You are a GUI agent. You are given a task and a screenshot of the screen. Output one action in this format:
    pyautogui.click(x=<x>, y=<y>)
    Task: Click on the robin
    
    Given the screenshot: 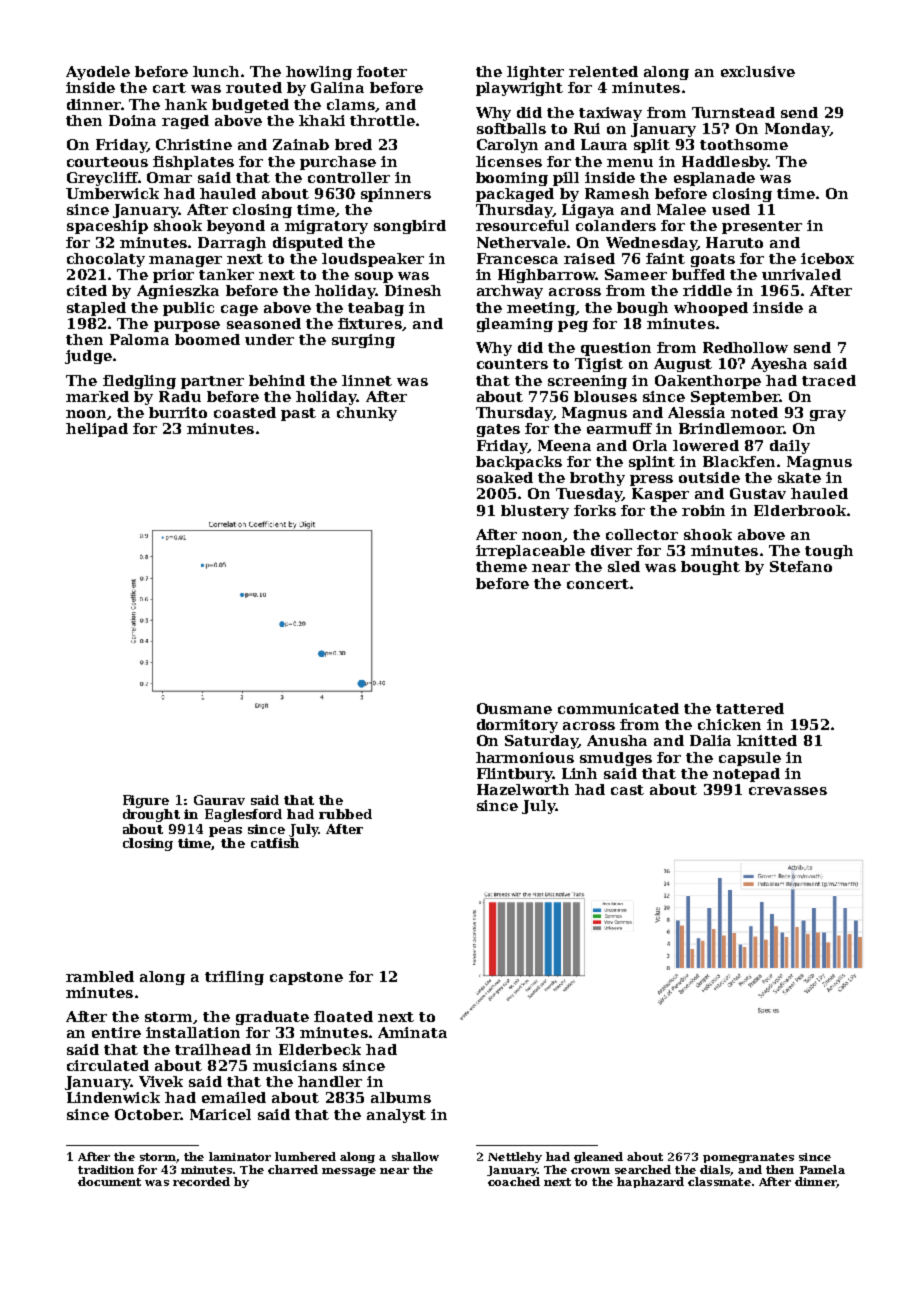 What is the action you would take?
    pyautogui.click(x=703, y=510)
